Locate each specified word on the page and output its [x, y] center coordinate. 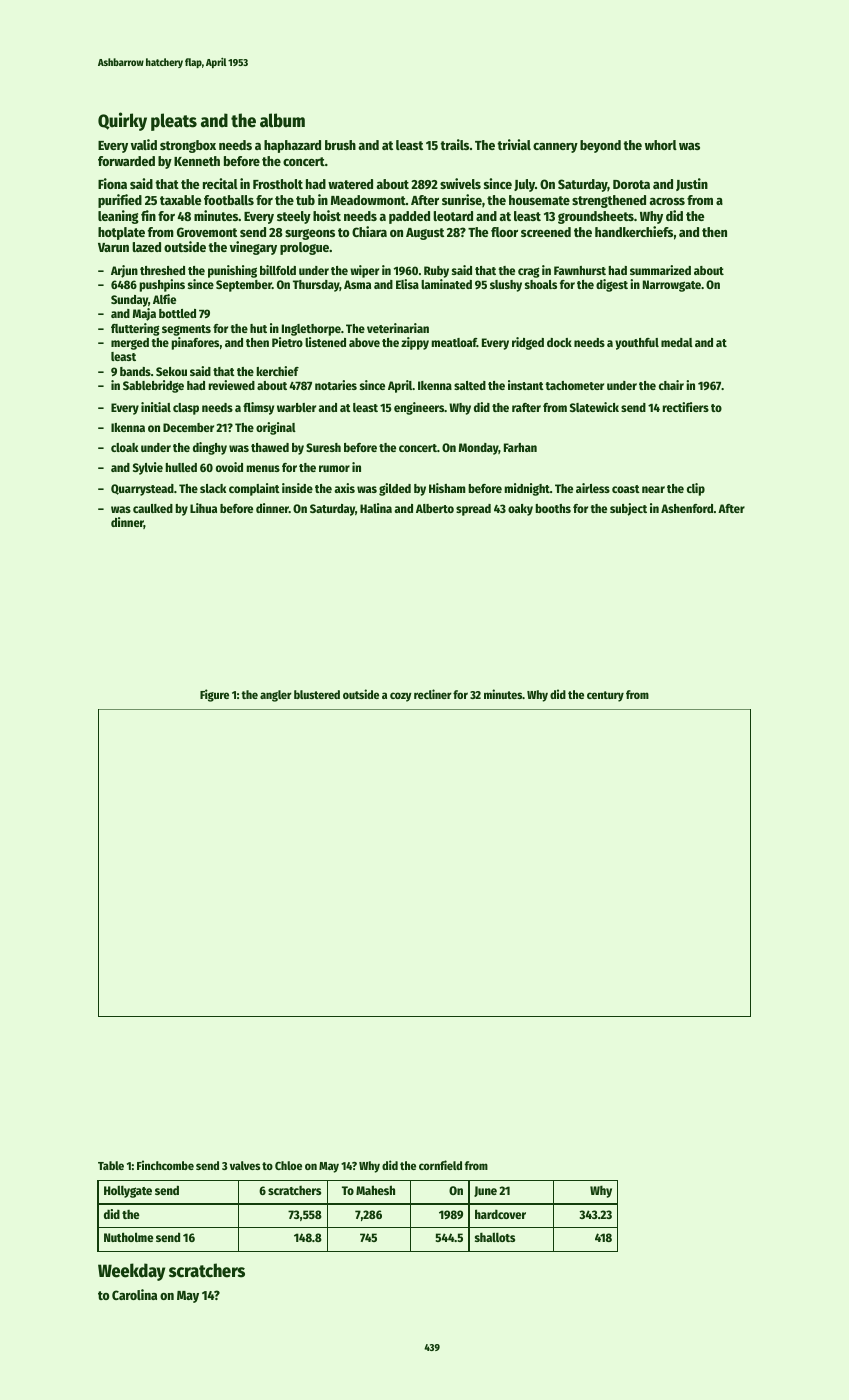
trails [454, 144]
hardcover [500, 1214]
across [667, 201]
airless [593, 488]
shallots [495, 1237]
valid [144, 144]
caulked [153, 508]
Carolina [134, 1294]
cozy [401, 697]
